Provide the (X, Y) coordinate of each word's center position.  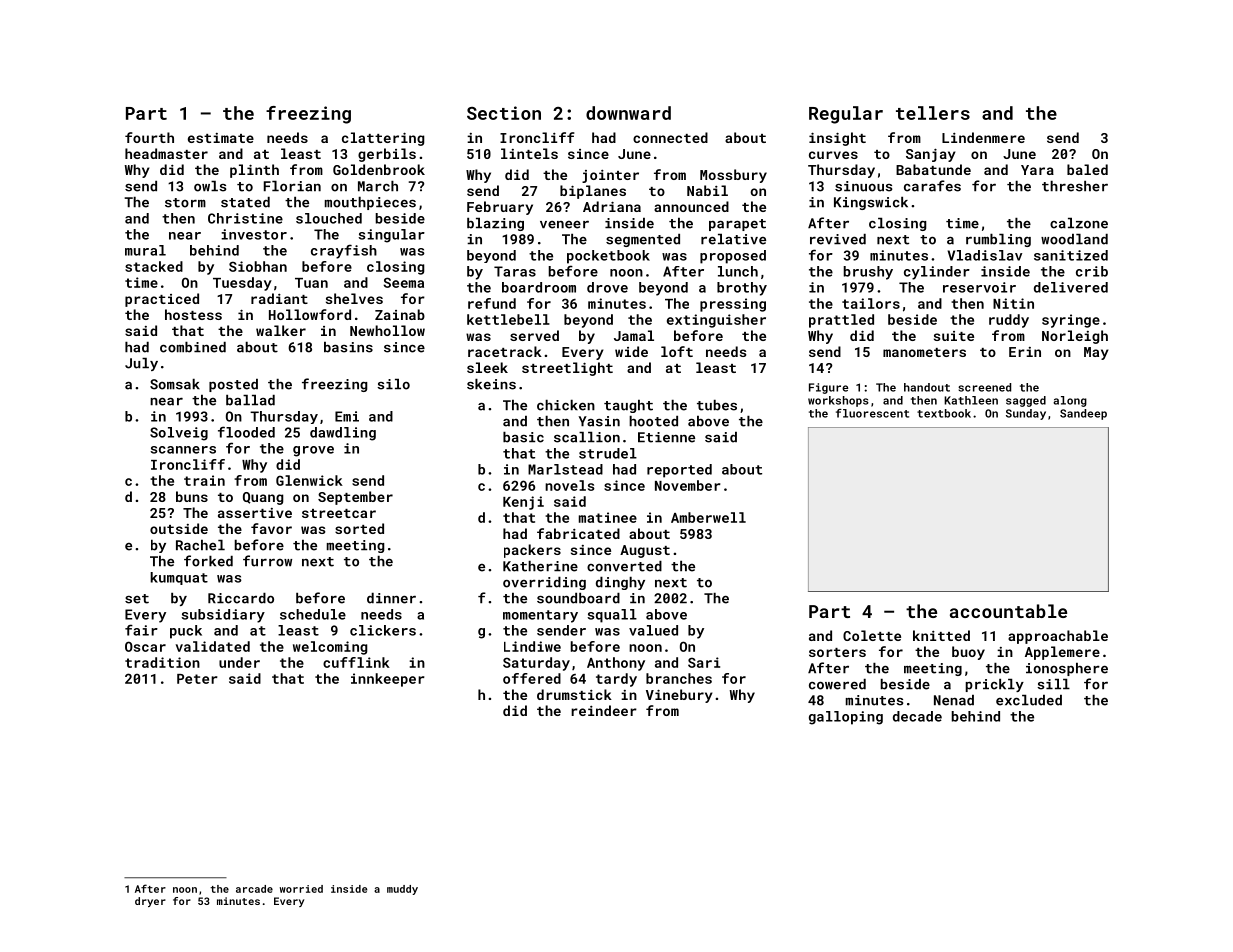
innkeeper (388, 680)
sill (1053, 684)
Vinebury (679, 696)
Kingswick (871, 203)
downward (628, 113)
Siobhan (258, 266)
